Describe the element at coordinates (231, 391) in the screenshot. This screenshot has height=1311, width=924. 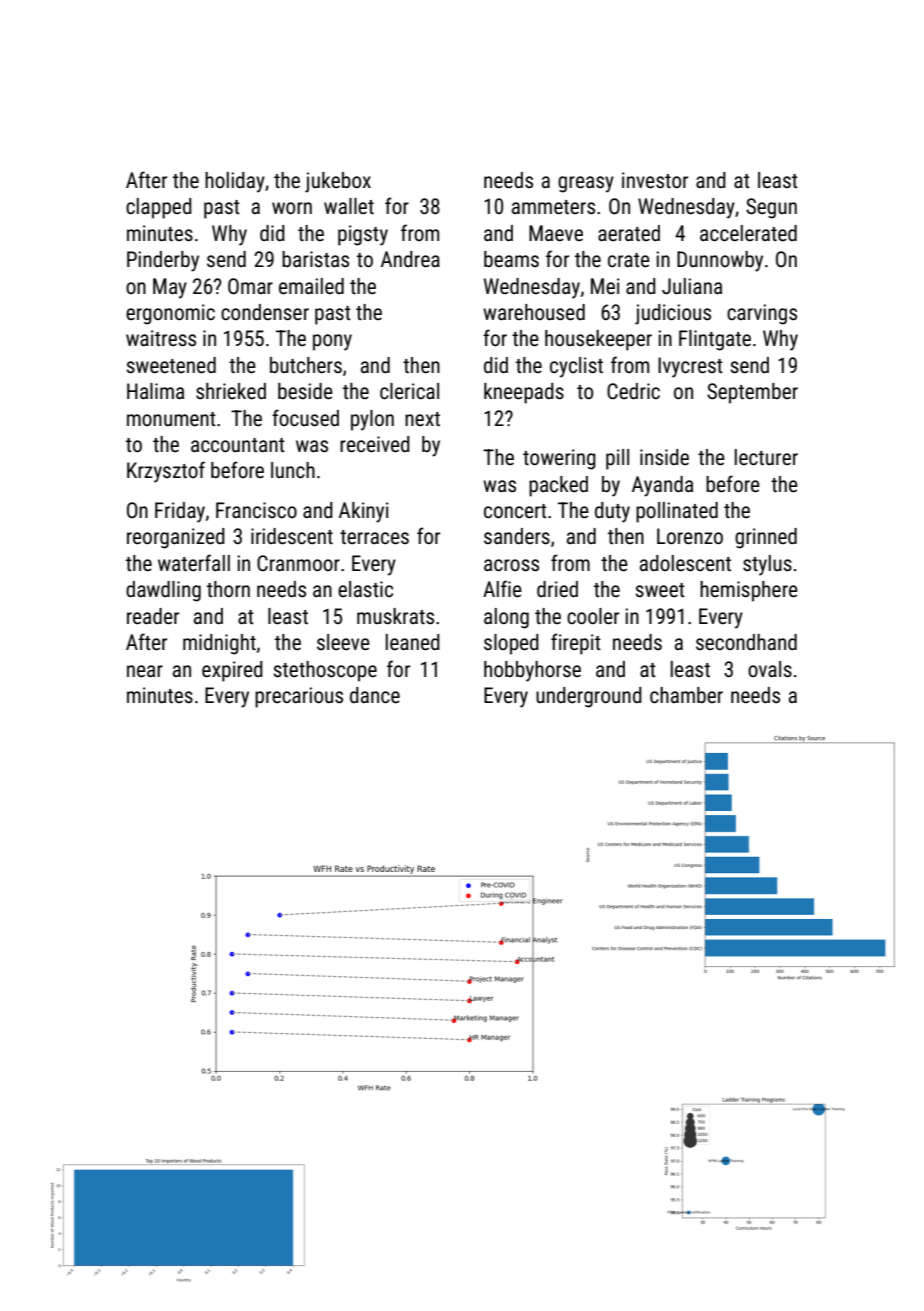
I see `shrieked` at that location.
